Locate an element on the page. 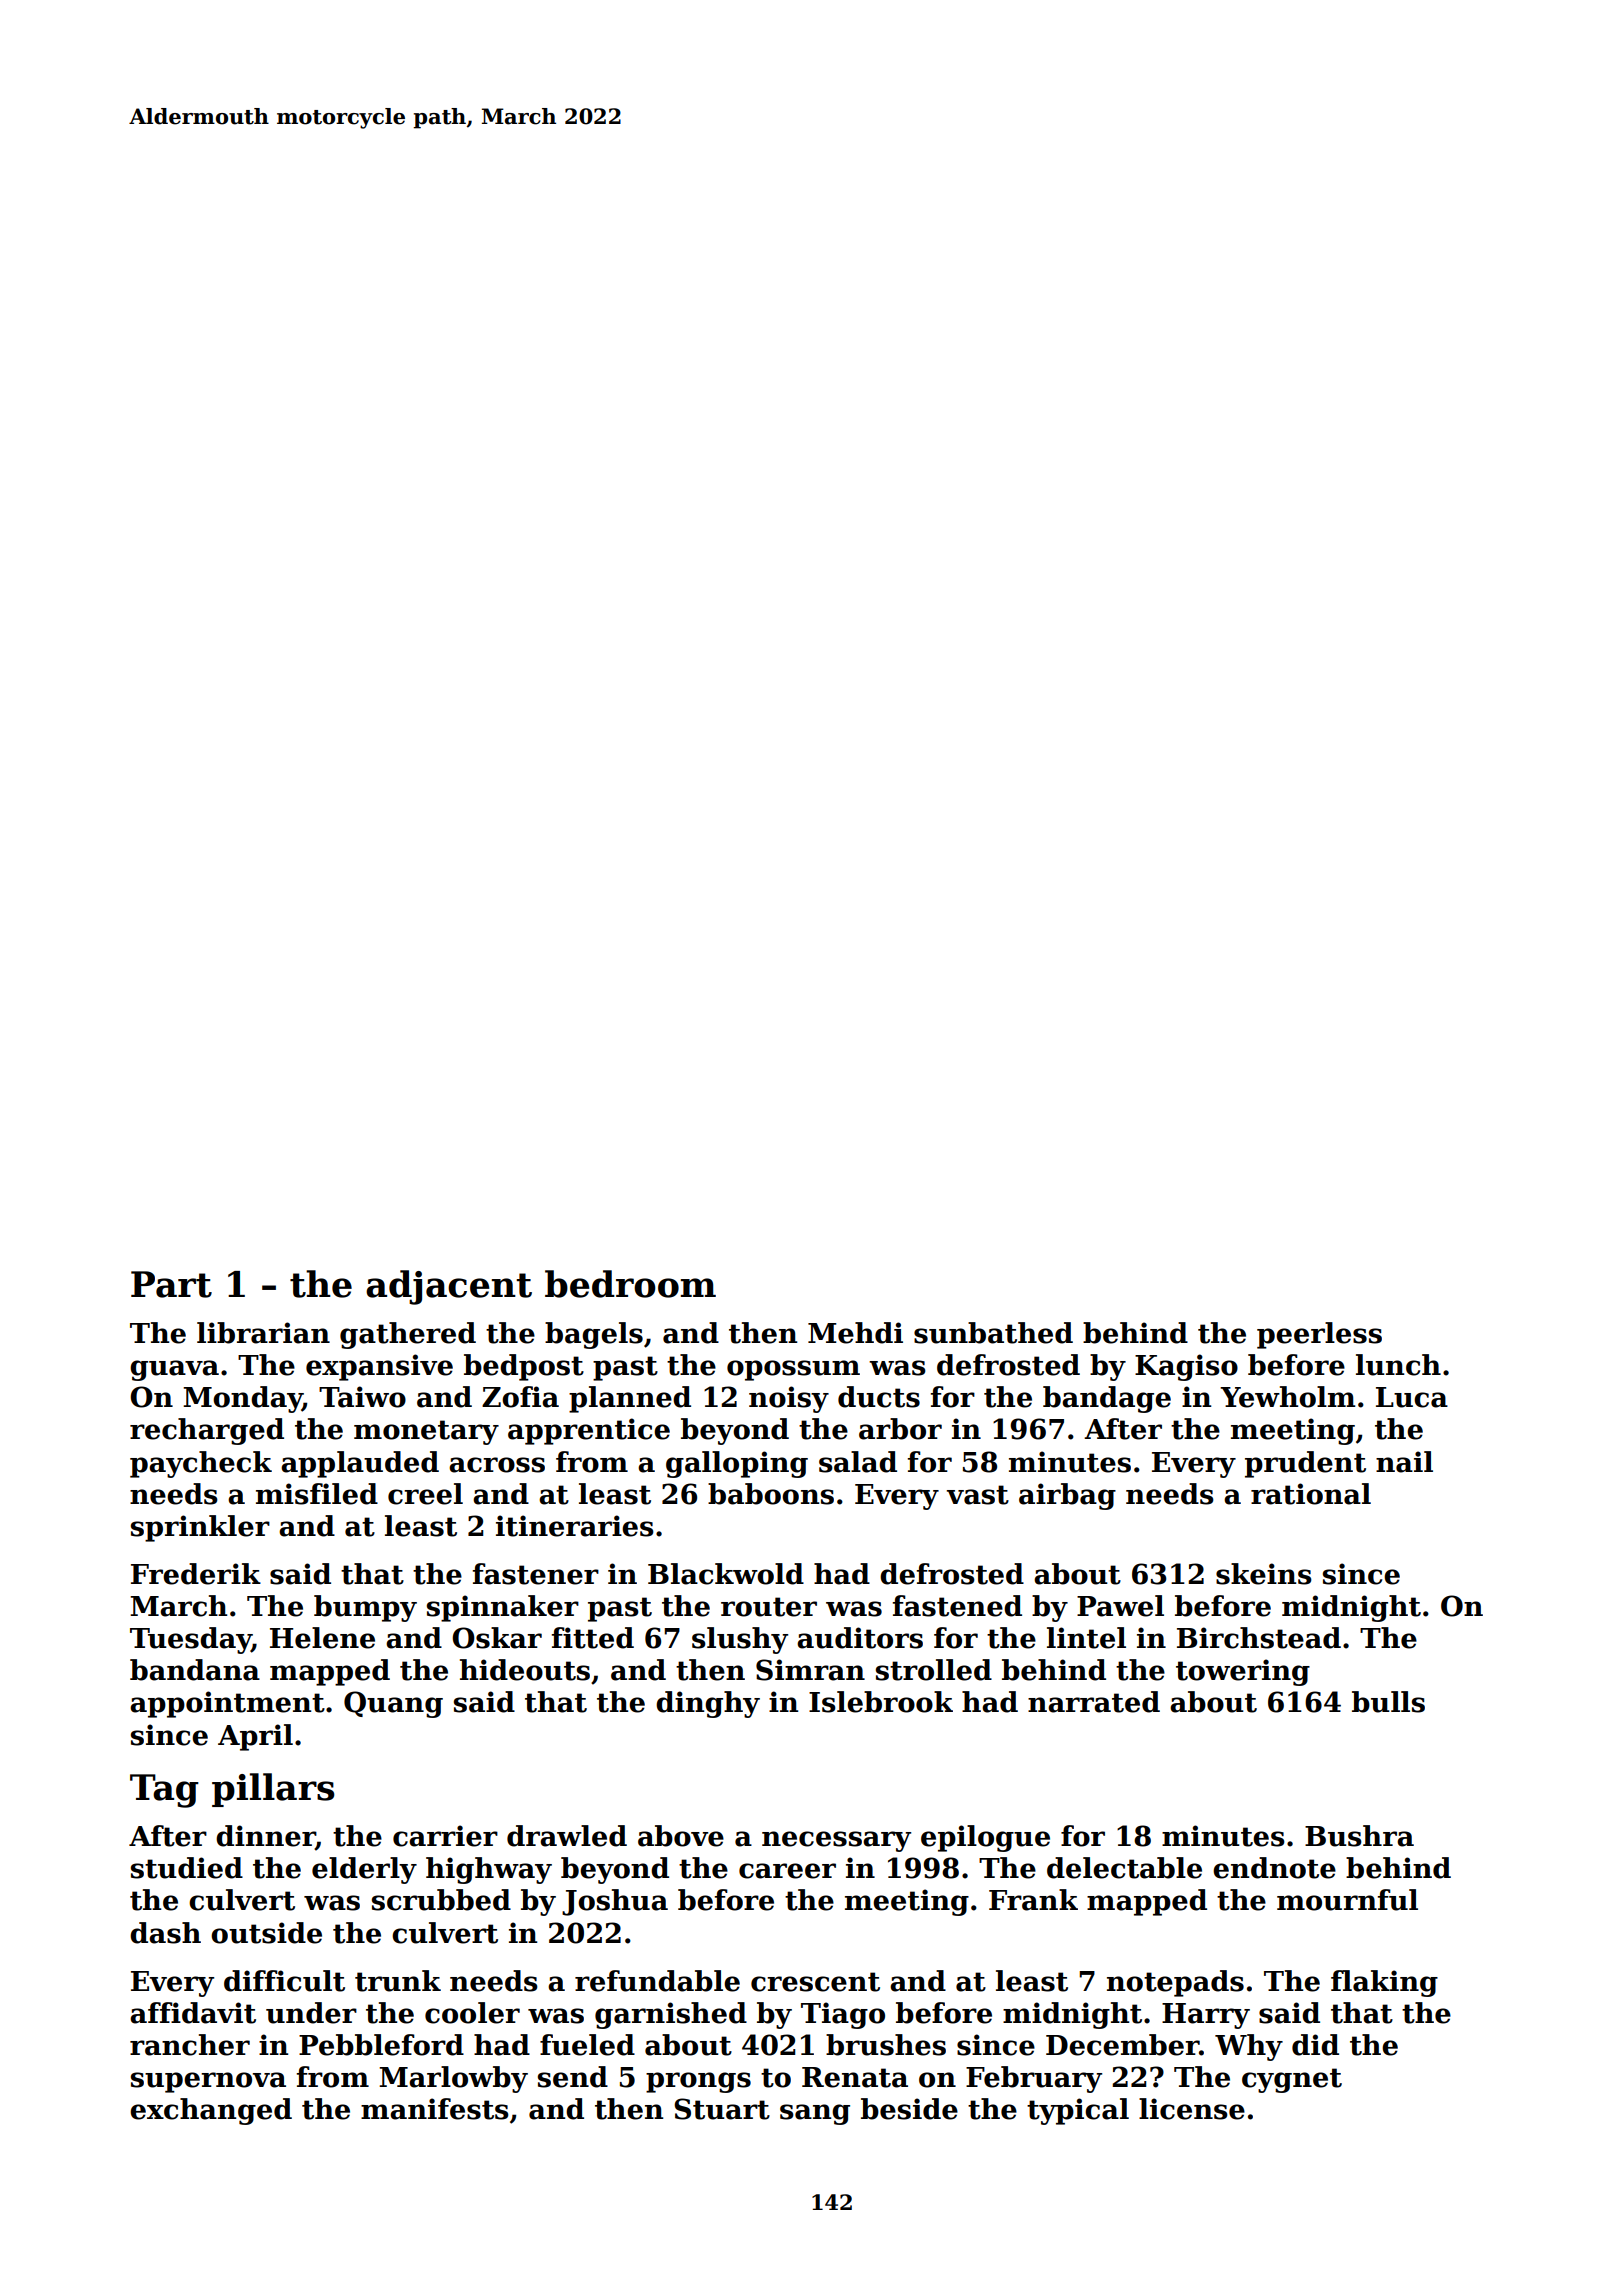 Image resolution: width=1620 pixels, height=2292 pixels. bedroom is located at coordinates (630, 1284).
